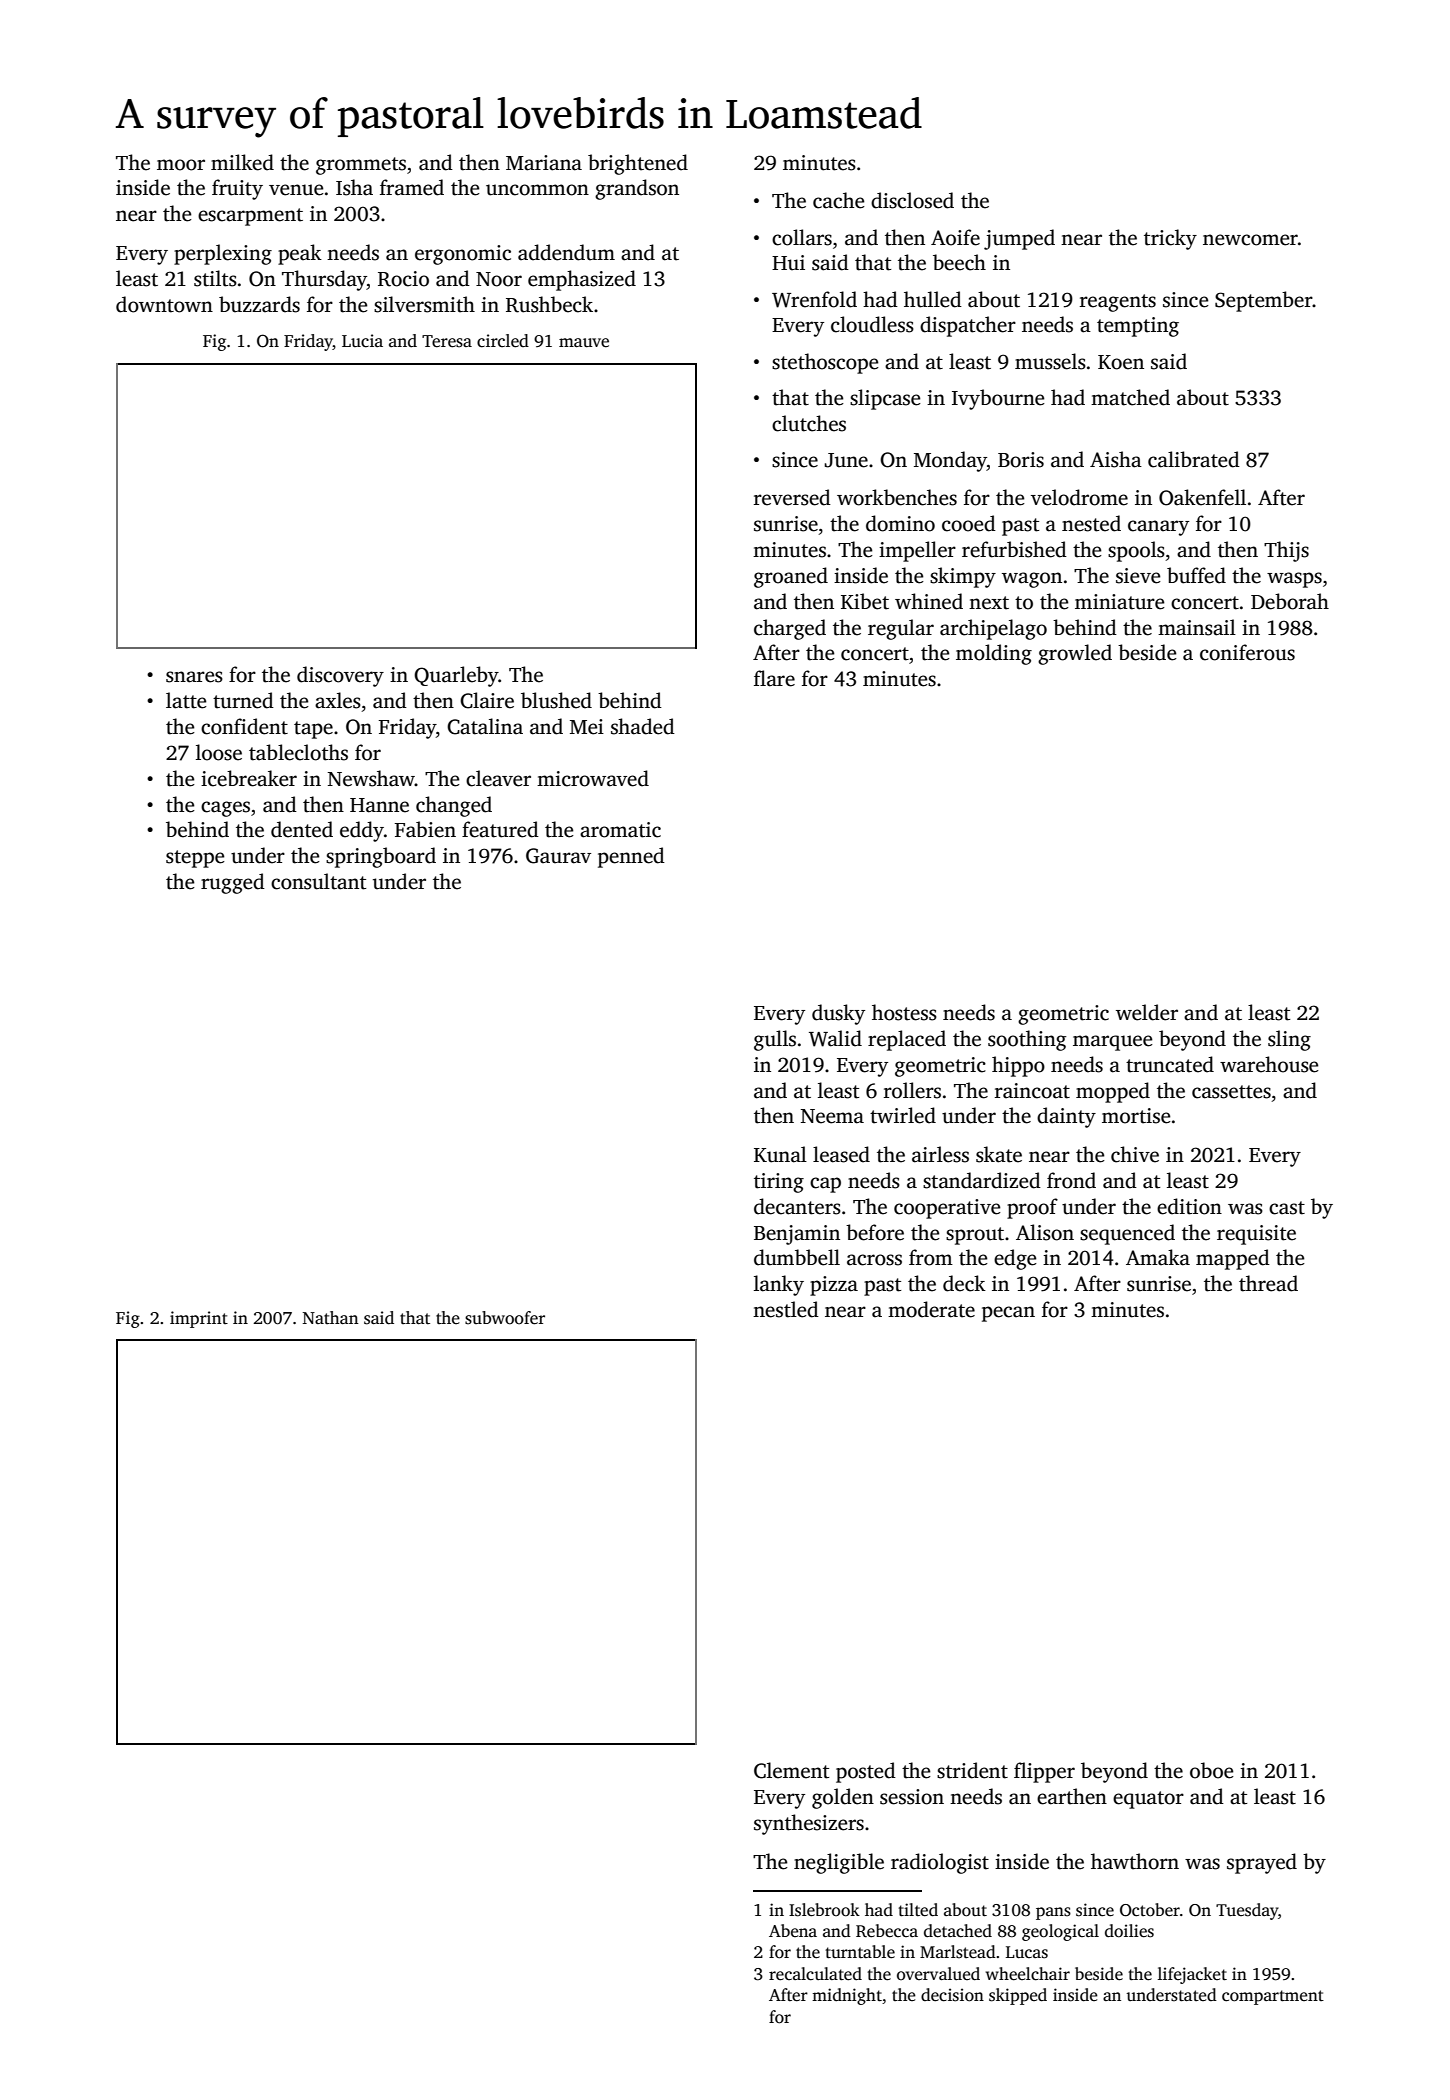 Image resolution: width=1450 pixels, height=2100 pixels. What do you see at coordinates (786, 1309) in the screenshot?
I see `nestled` at bounding box center [786, 1309].
